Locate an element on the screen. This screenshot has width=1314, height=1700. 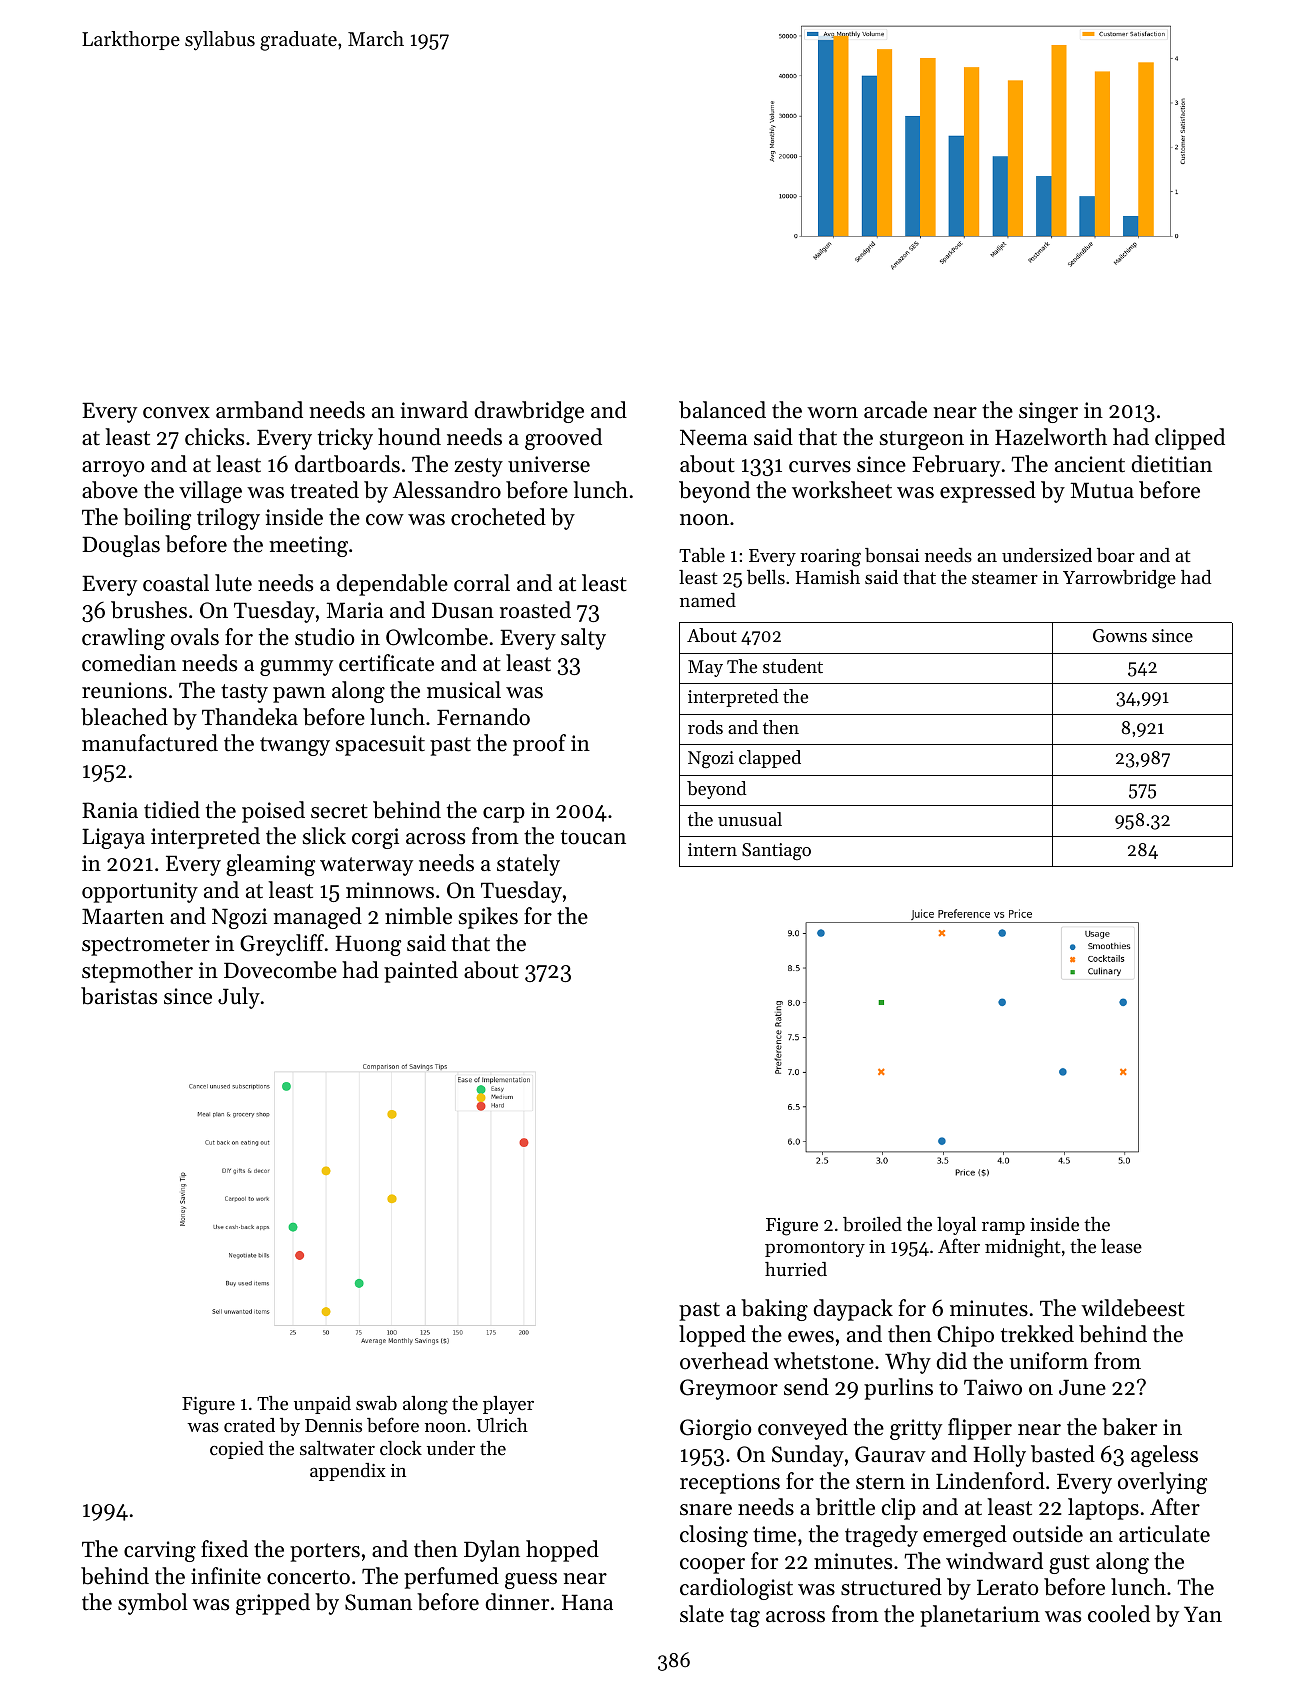
crated is located at coordinates (249, 1425).
